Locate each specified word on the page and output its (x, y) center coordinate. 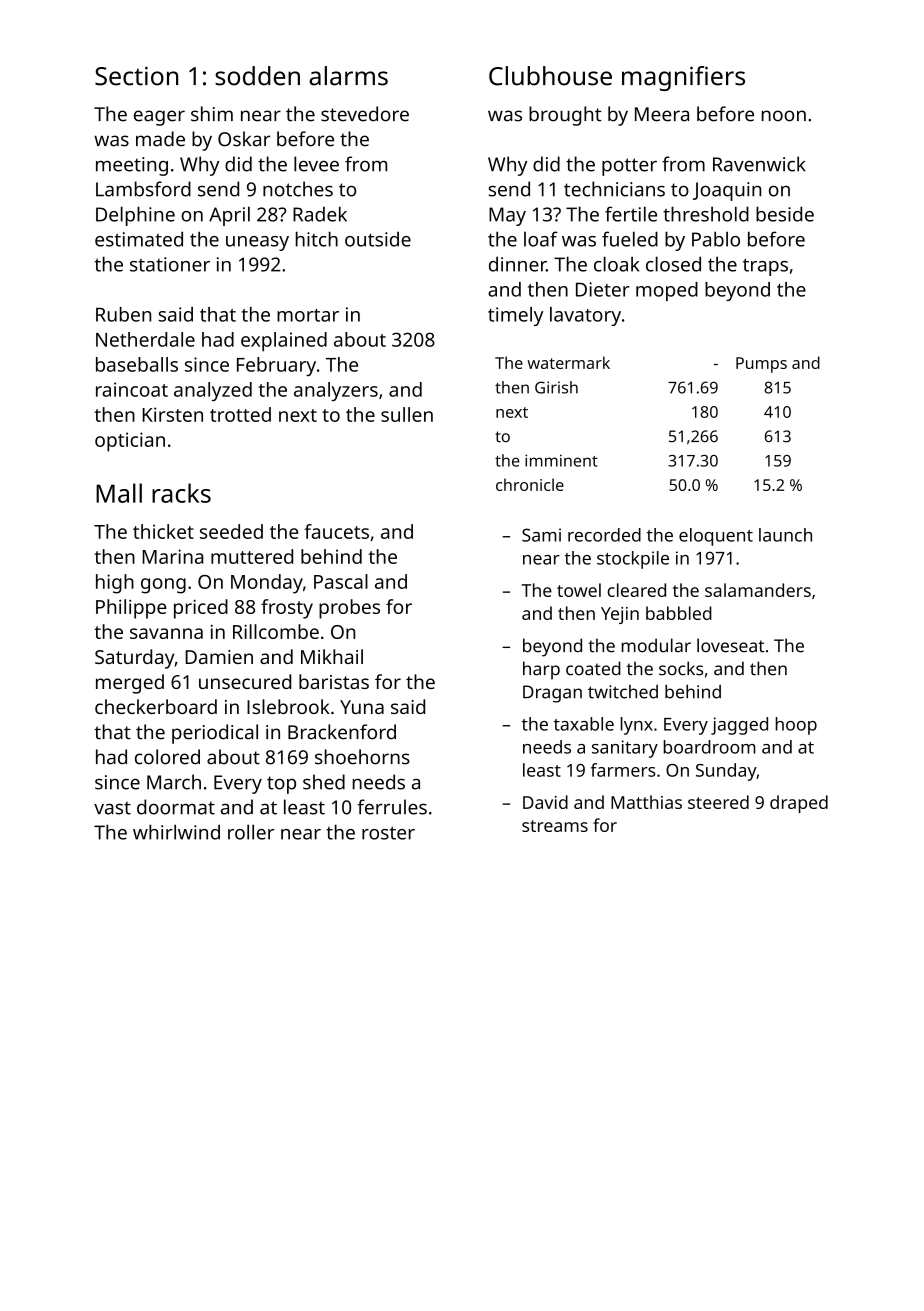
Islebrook (288, 706)
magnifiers (683, 78)
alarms (348, 76)
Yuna (362, 707)
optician (130, 442)
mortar (308, 315)
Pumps (761, 365)
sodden (257, 76)
